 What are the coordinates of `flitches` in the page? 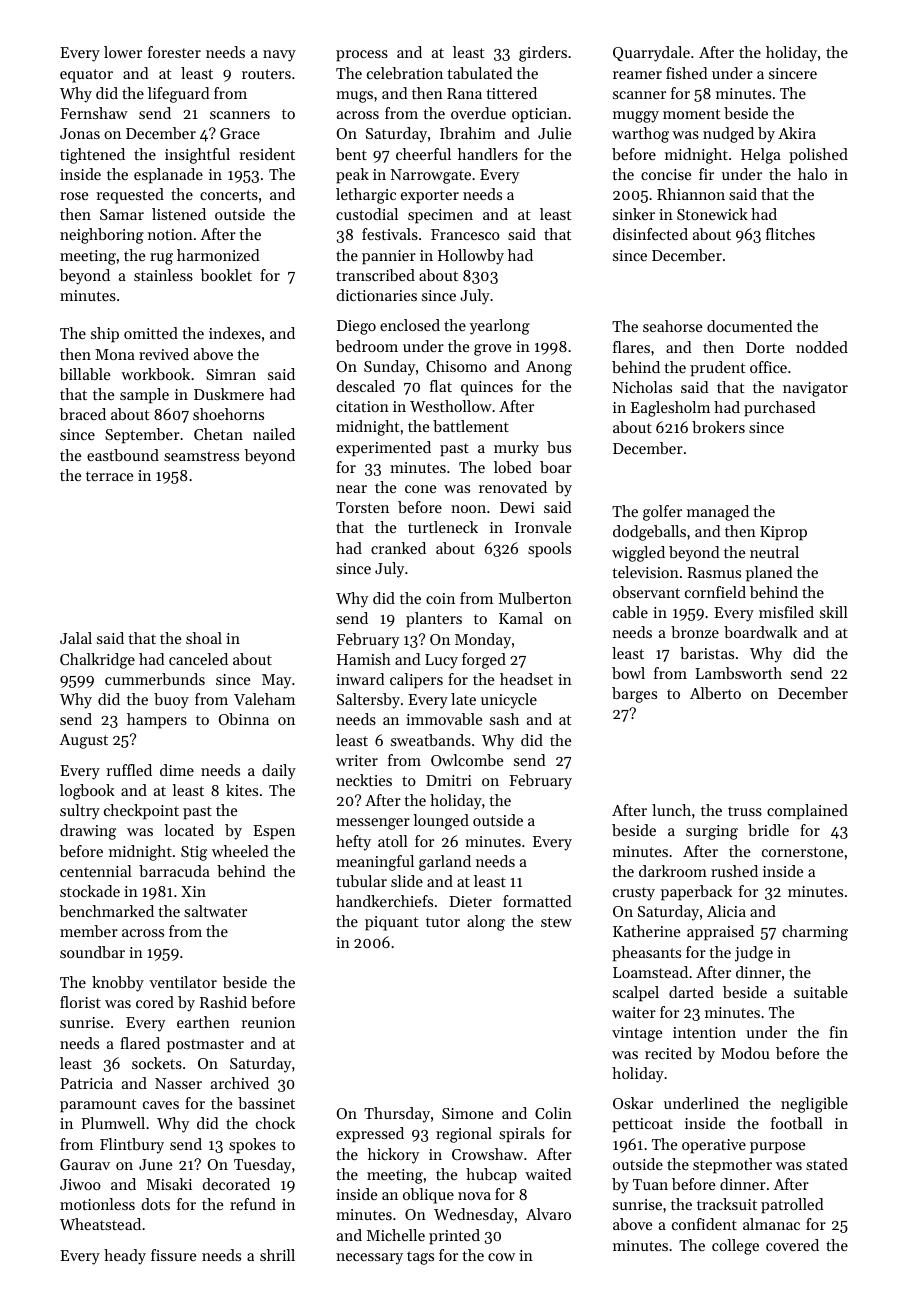 It's located at (790, 234).
